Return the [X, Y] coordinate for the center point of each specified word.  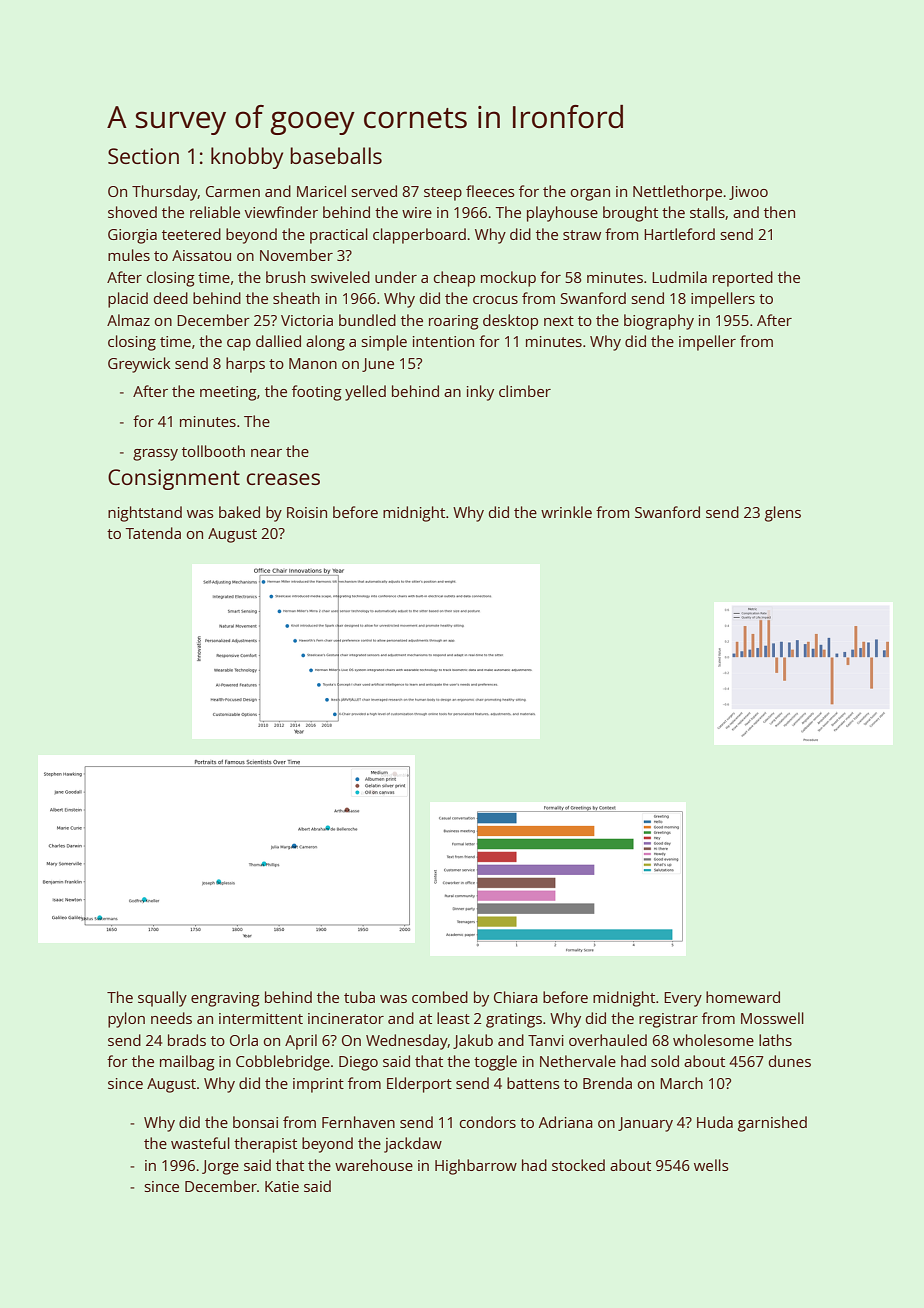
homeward [743, 997]
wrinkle [566, 512]
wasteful [200, 1143]
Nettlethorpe [677, 193]
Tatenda [153, 533]
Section [143, 156]
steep [443, 194]
